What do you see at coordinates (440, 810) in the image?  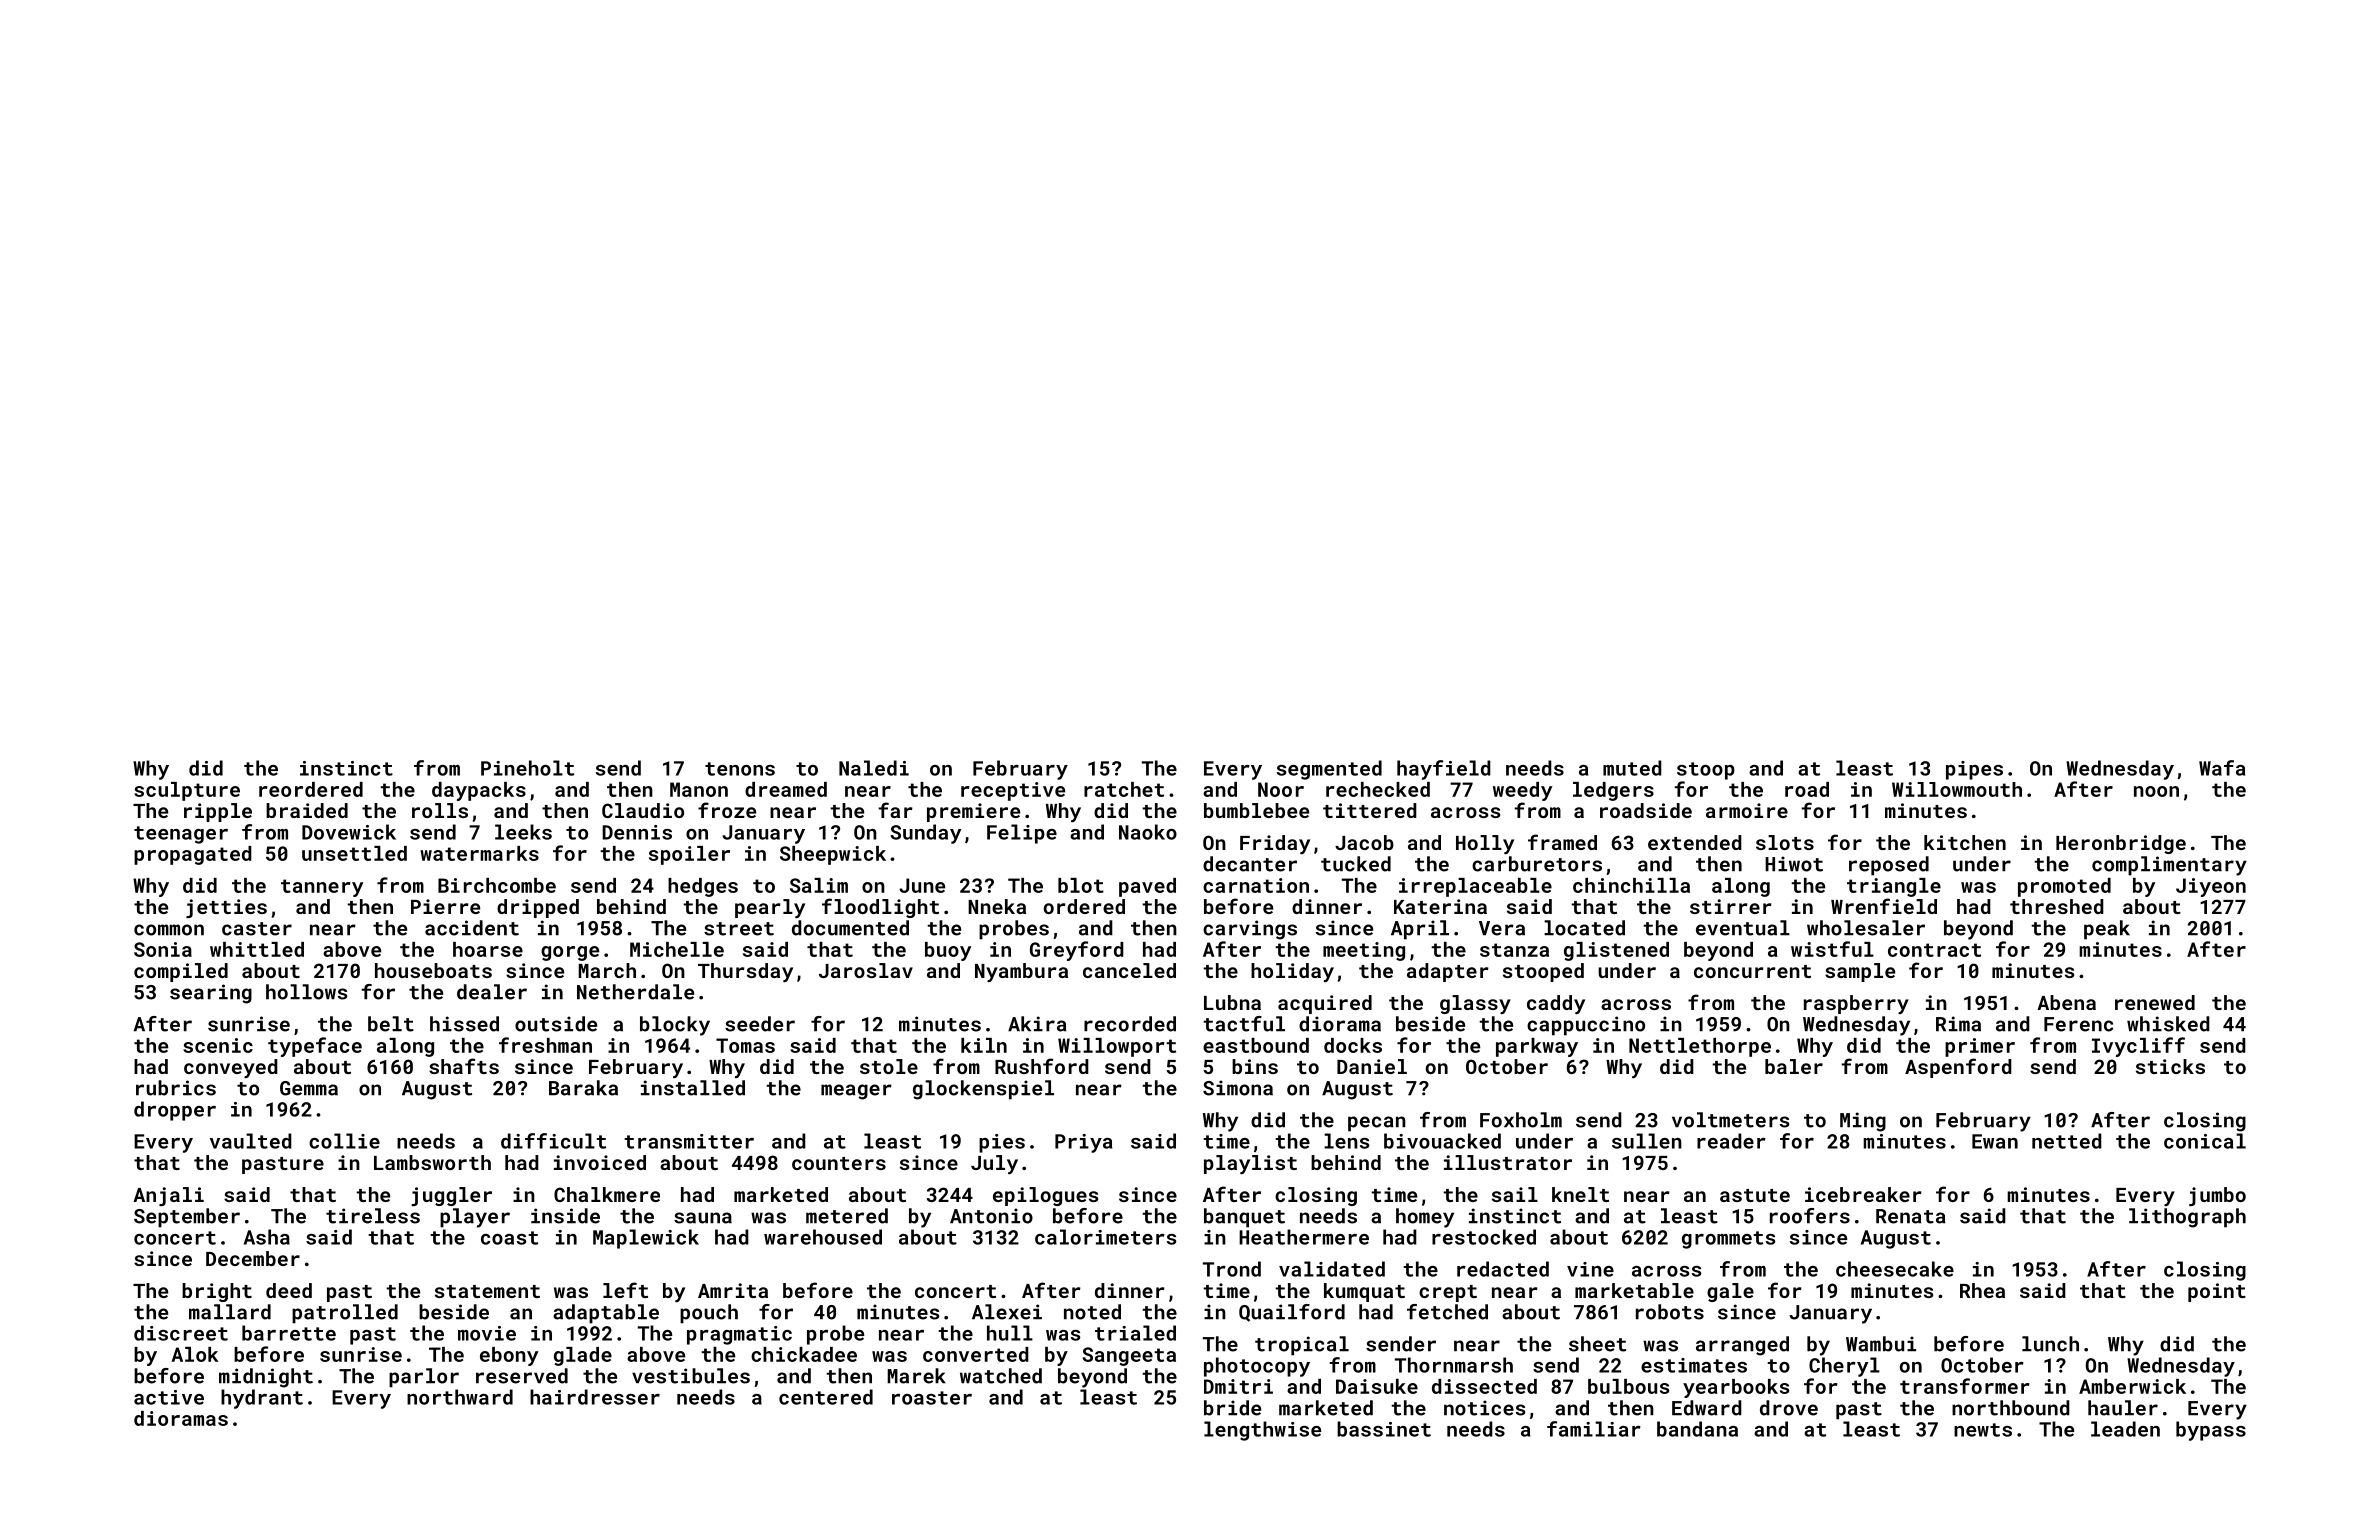 I see `rolls` at bounding box center [440, 810].
